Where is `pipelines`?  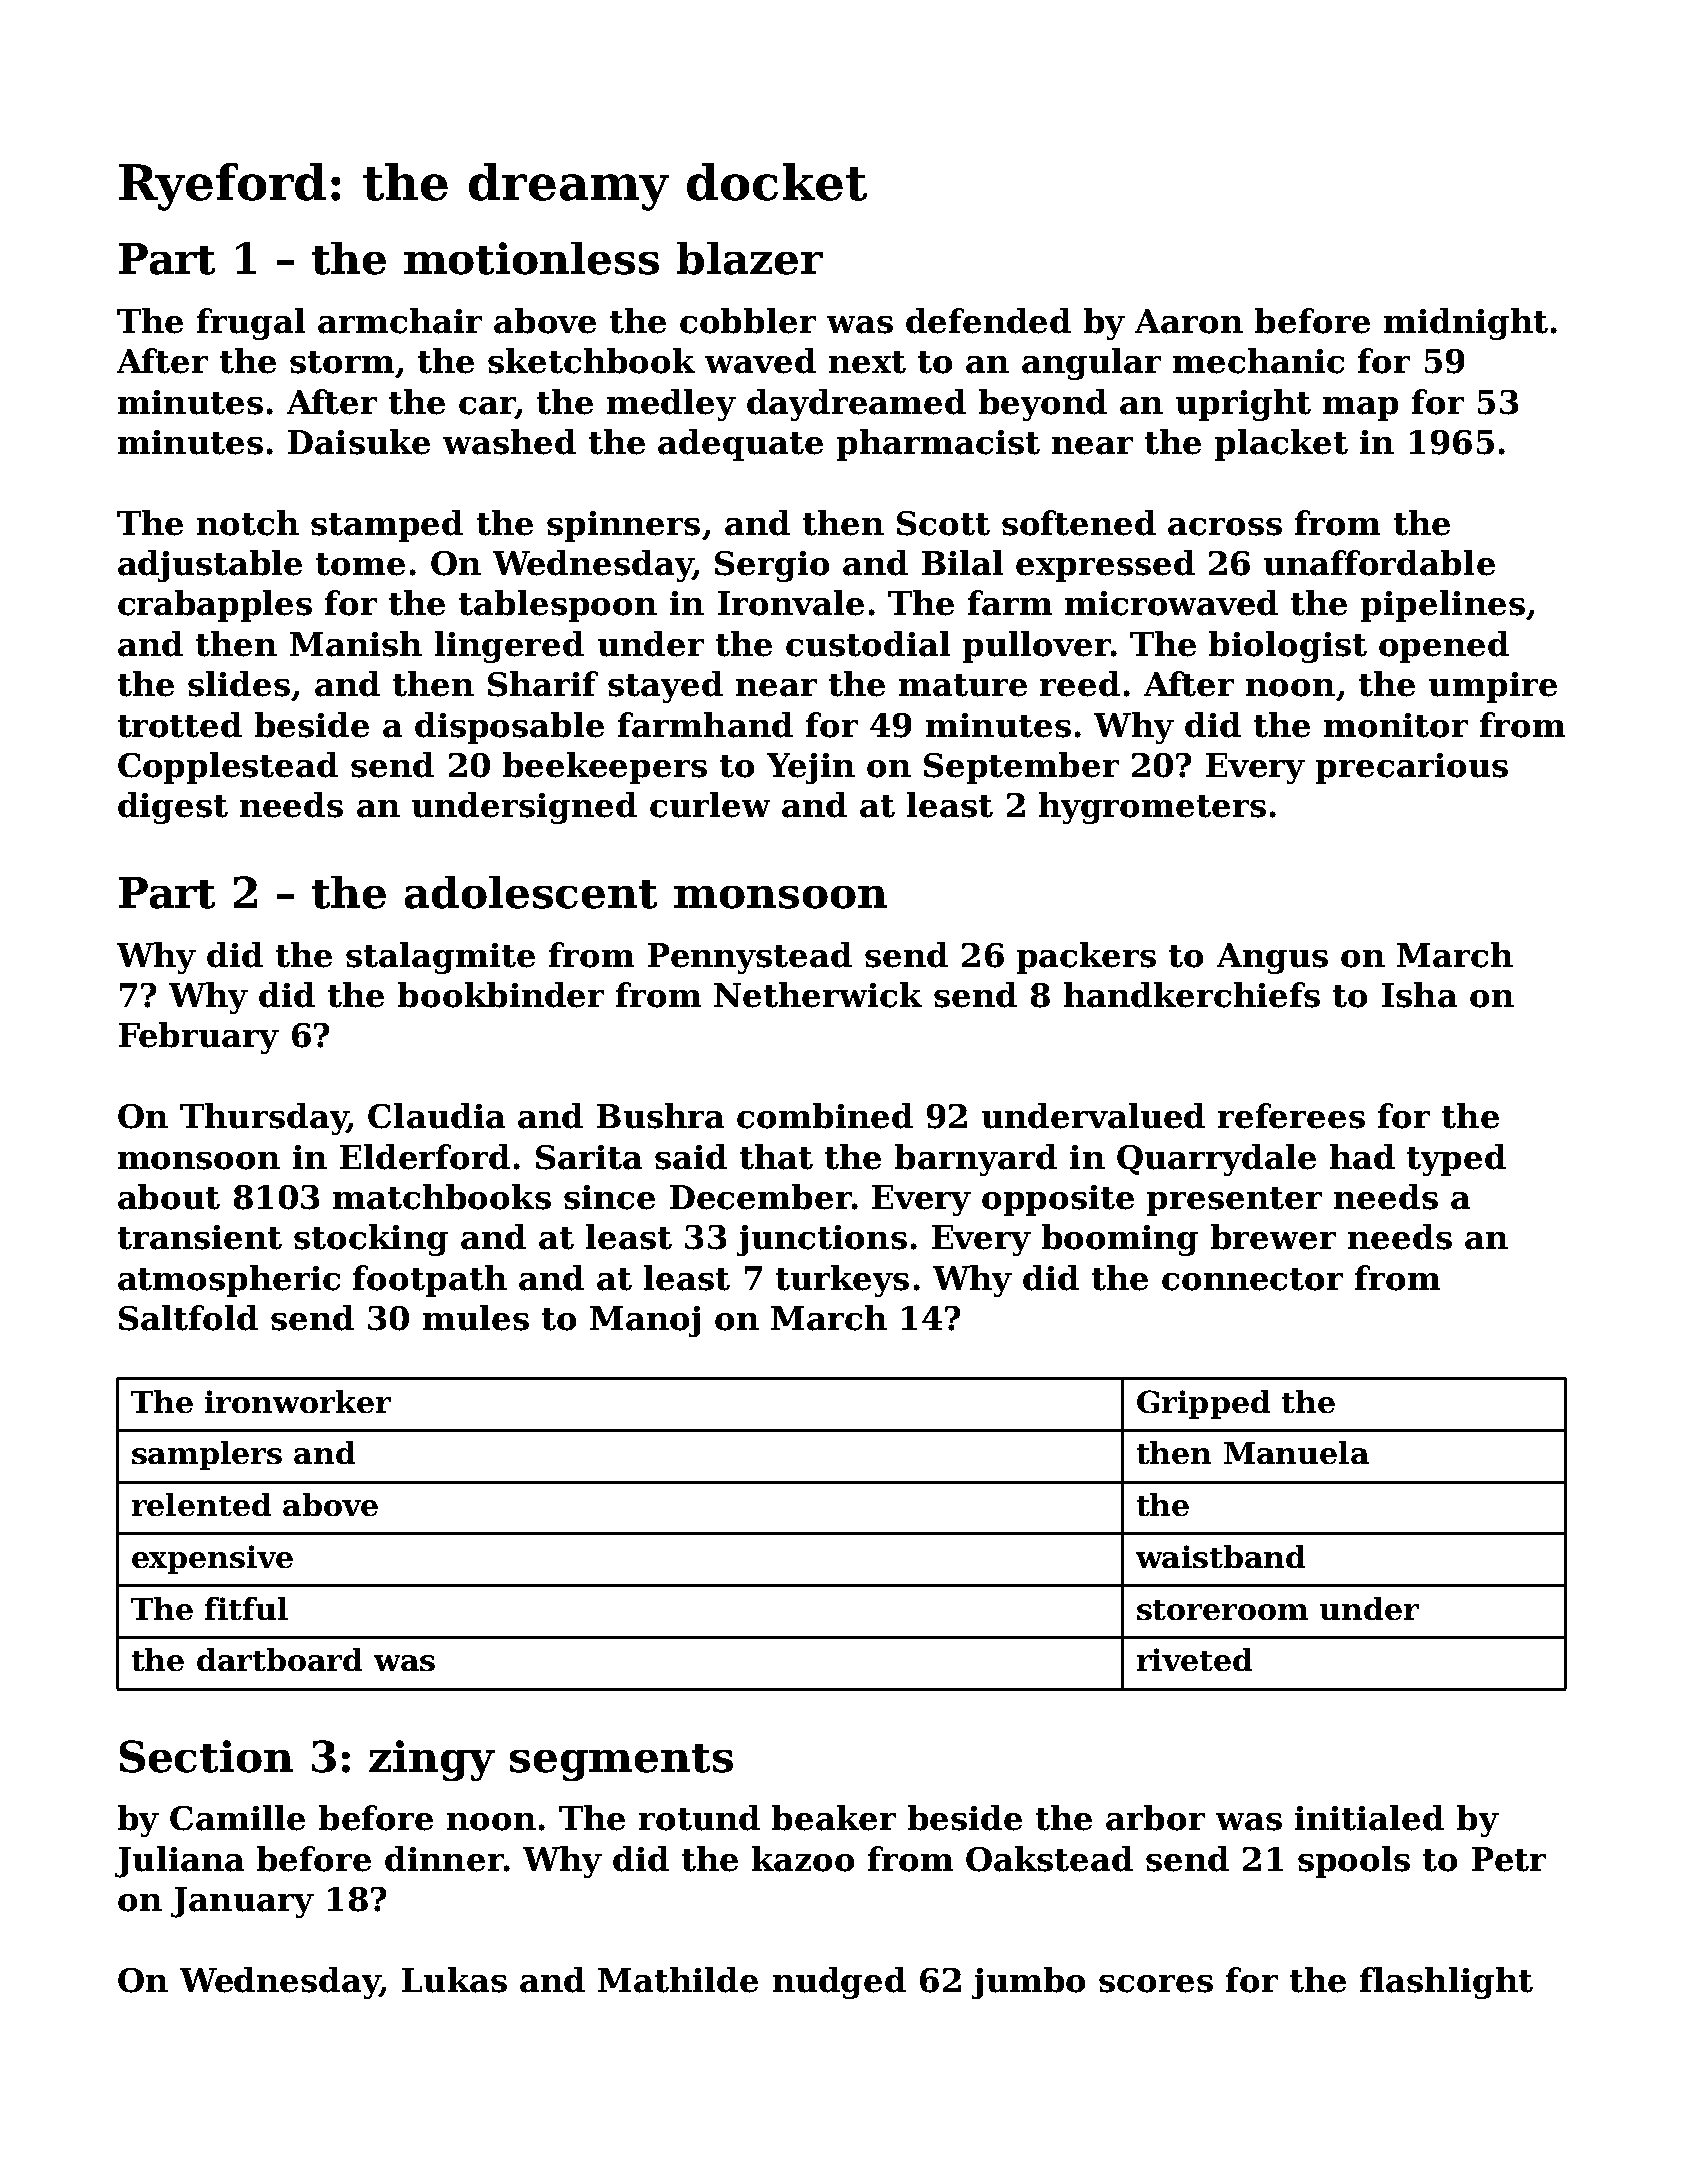 pipelines is located at coordinates (1443, 606).
